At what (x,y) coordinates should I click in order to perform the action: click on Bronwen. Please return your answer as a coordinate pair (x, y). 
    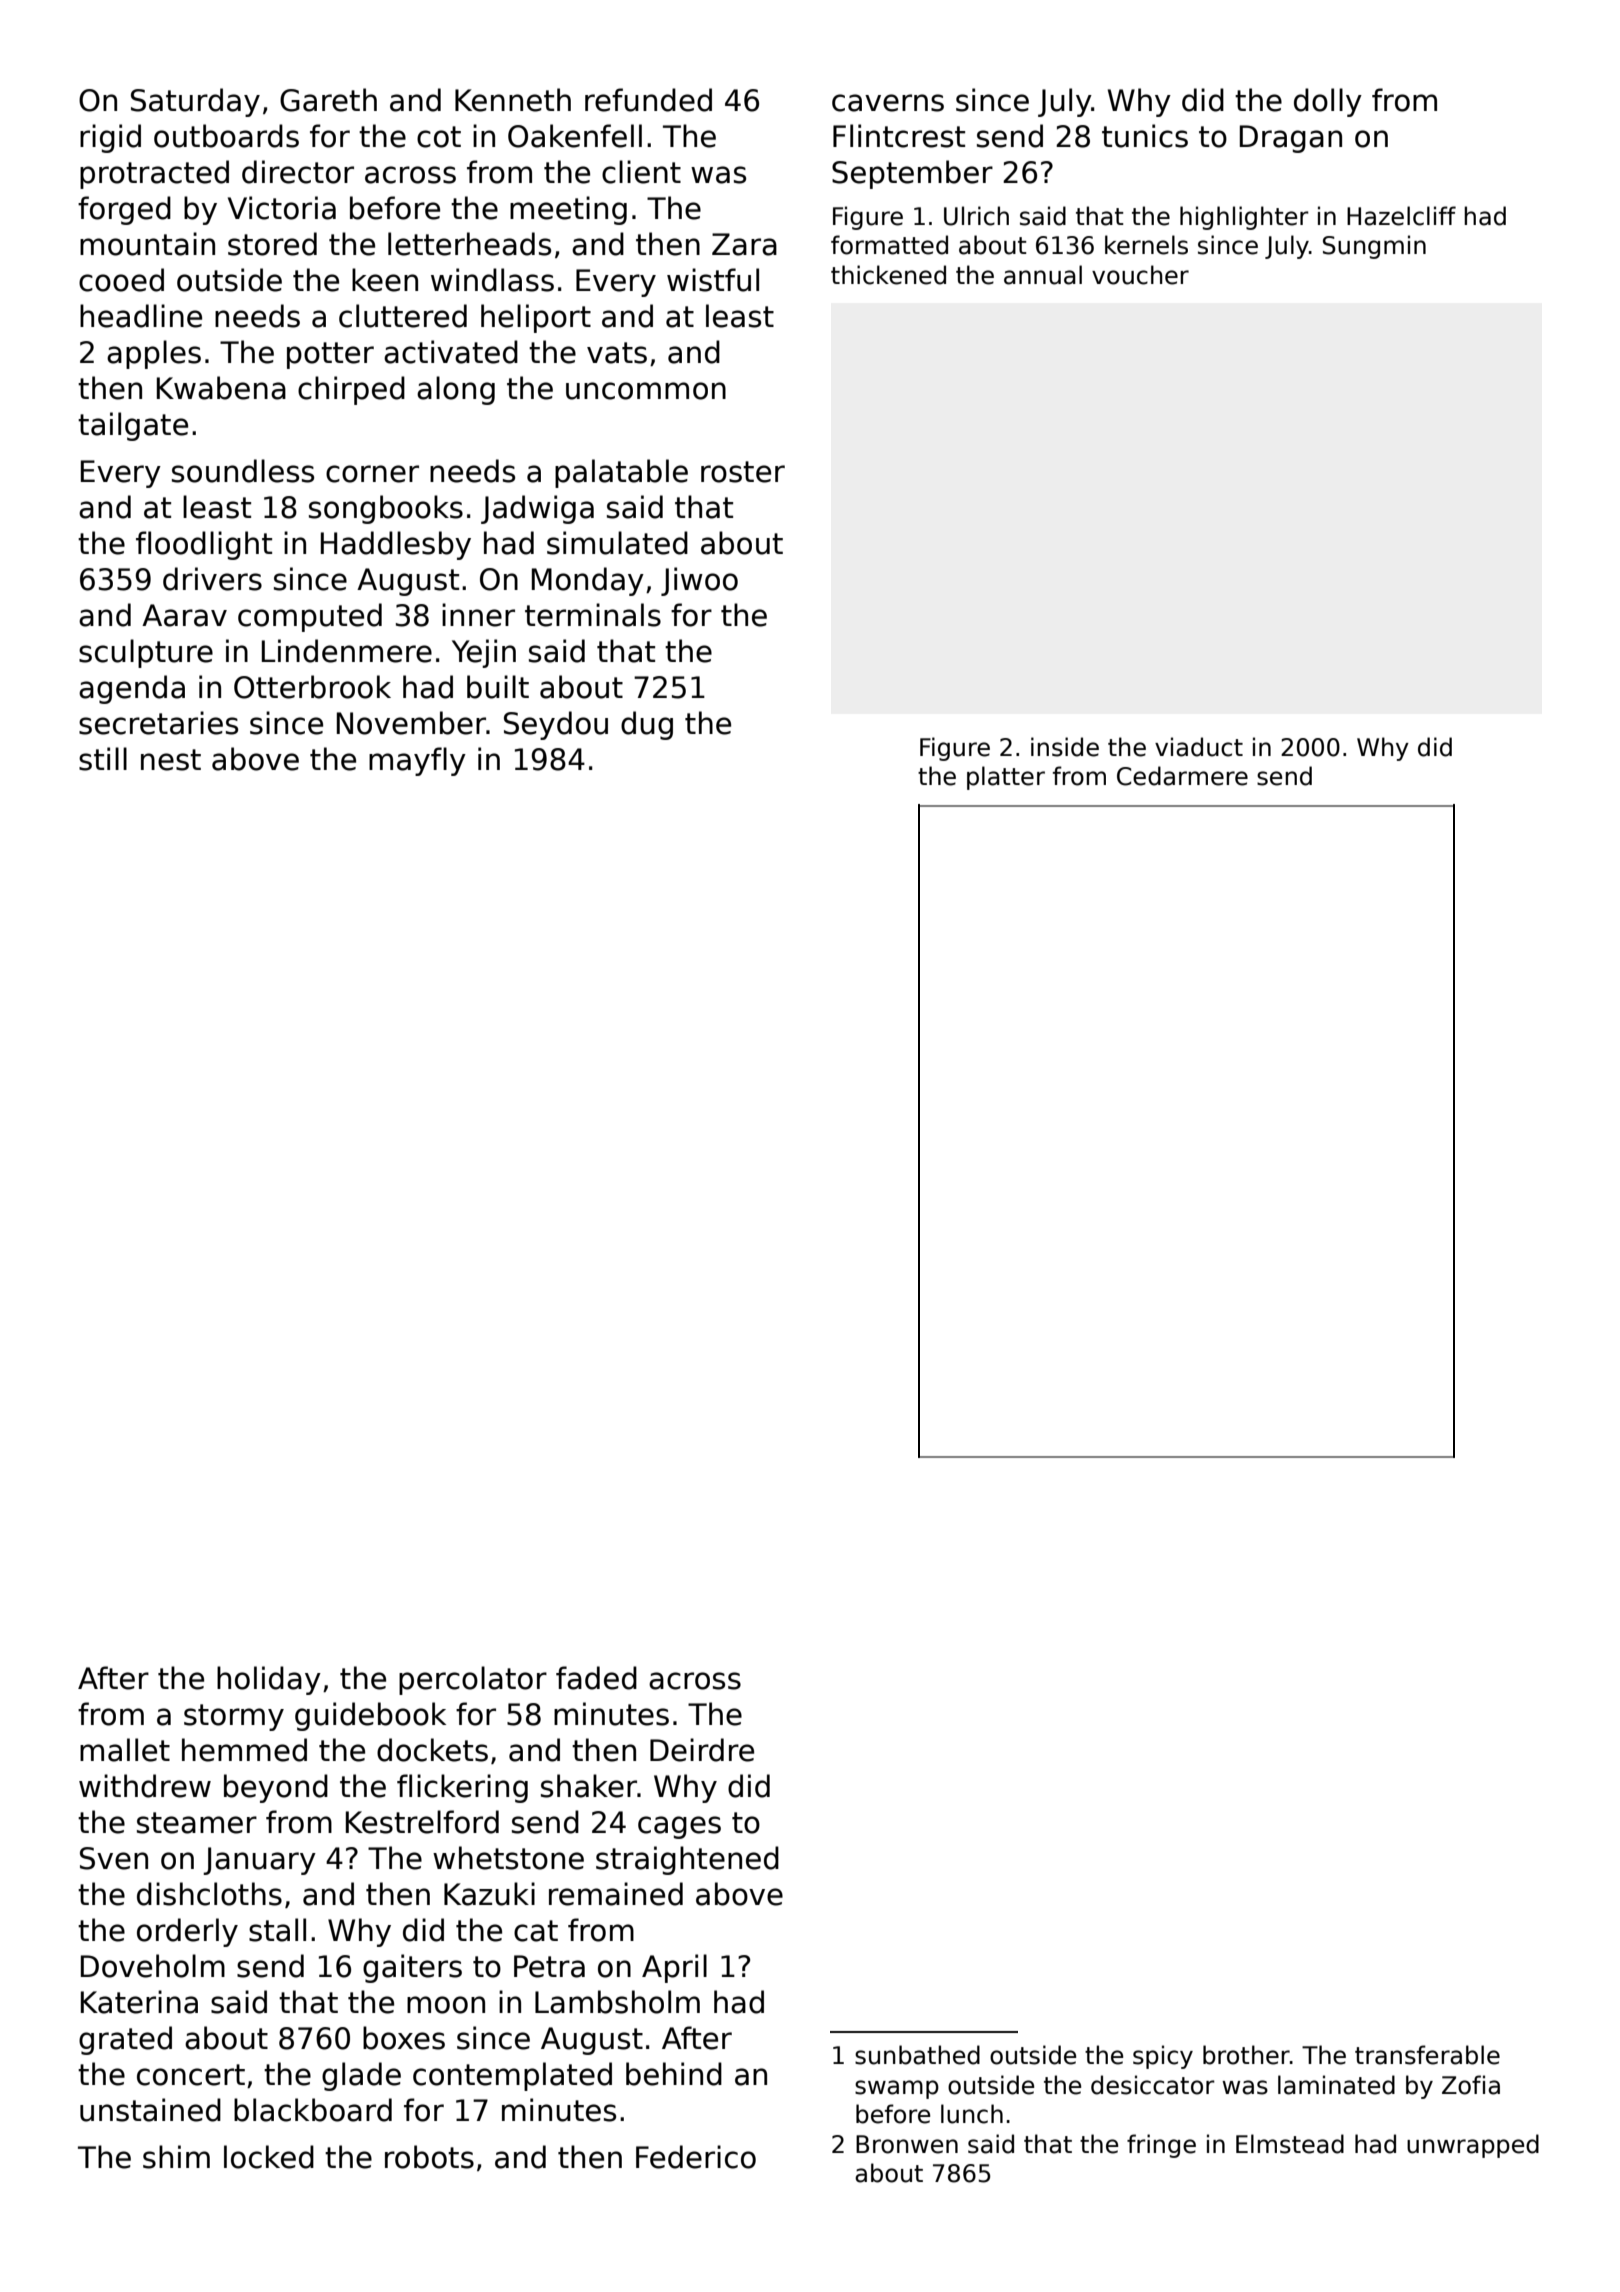
    Looking at the image, I should click on (907, 2144).
